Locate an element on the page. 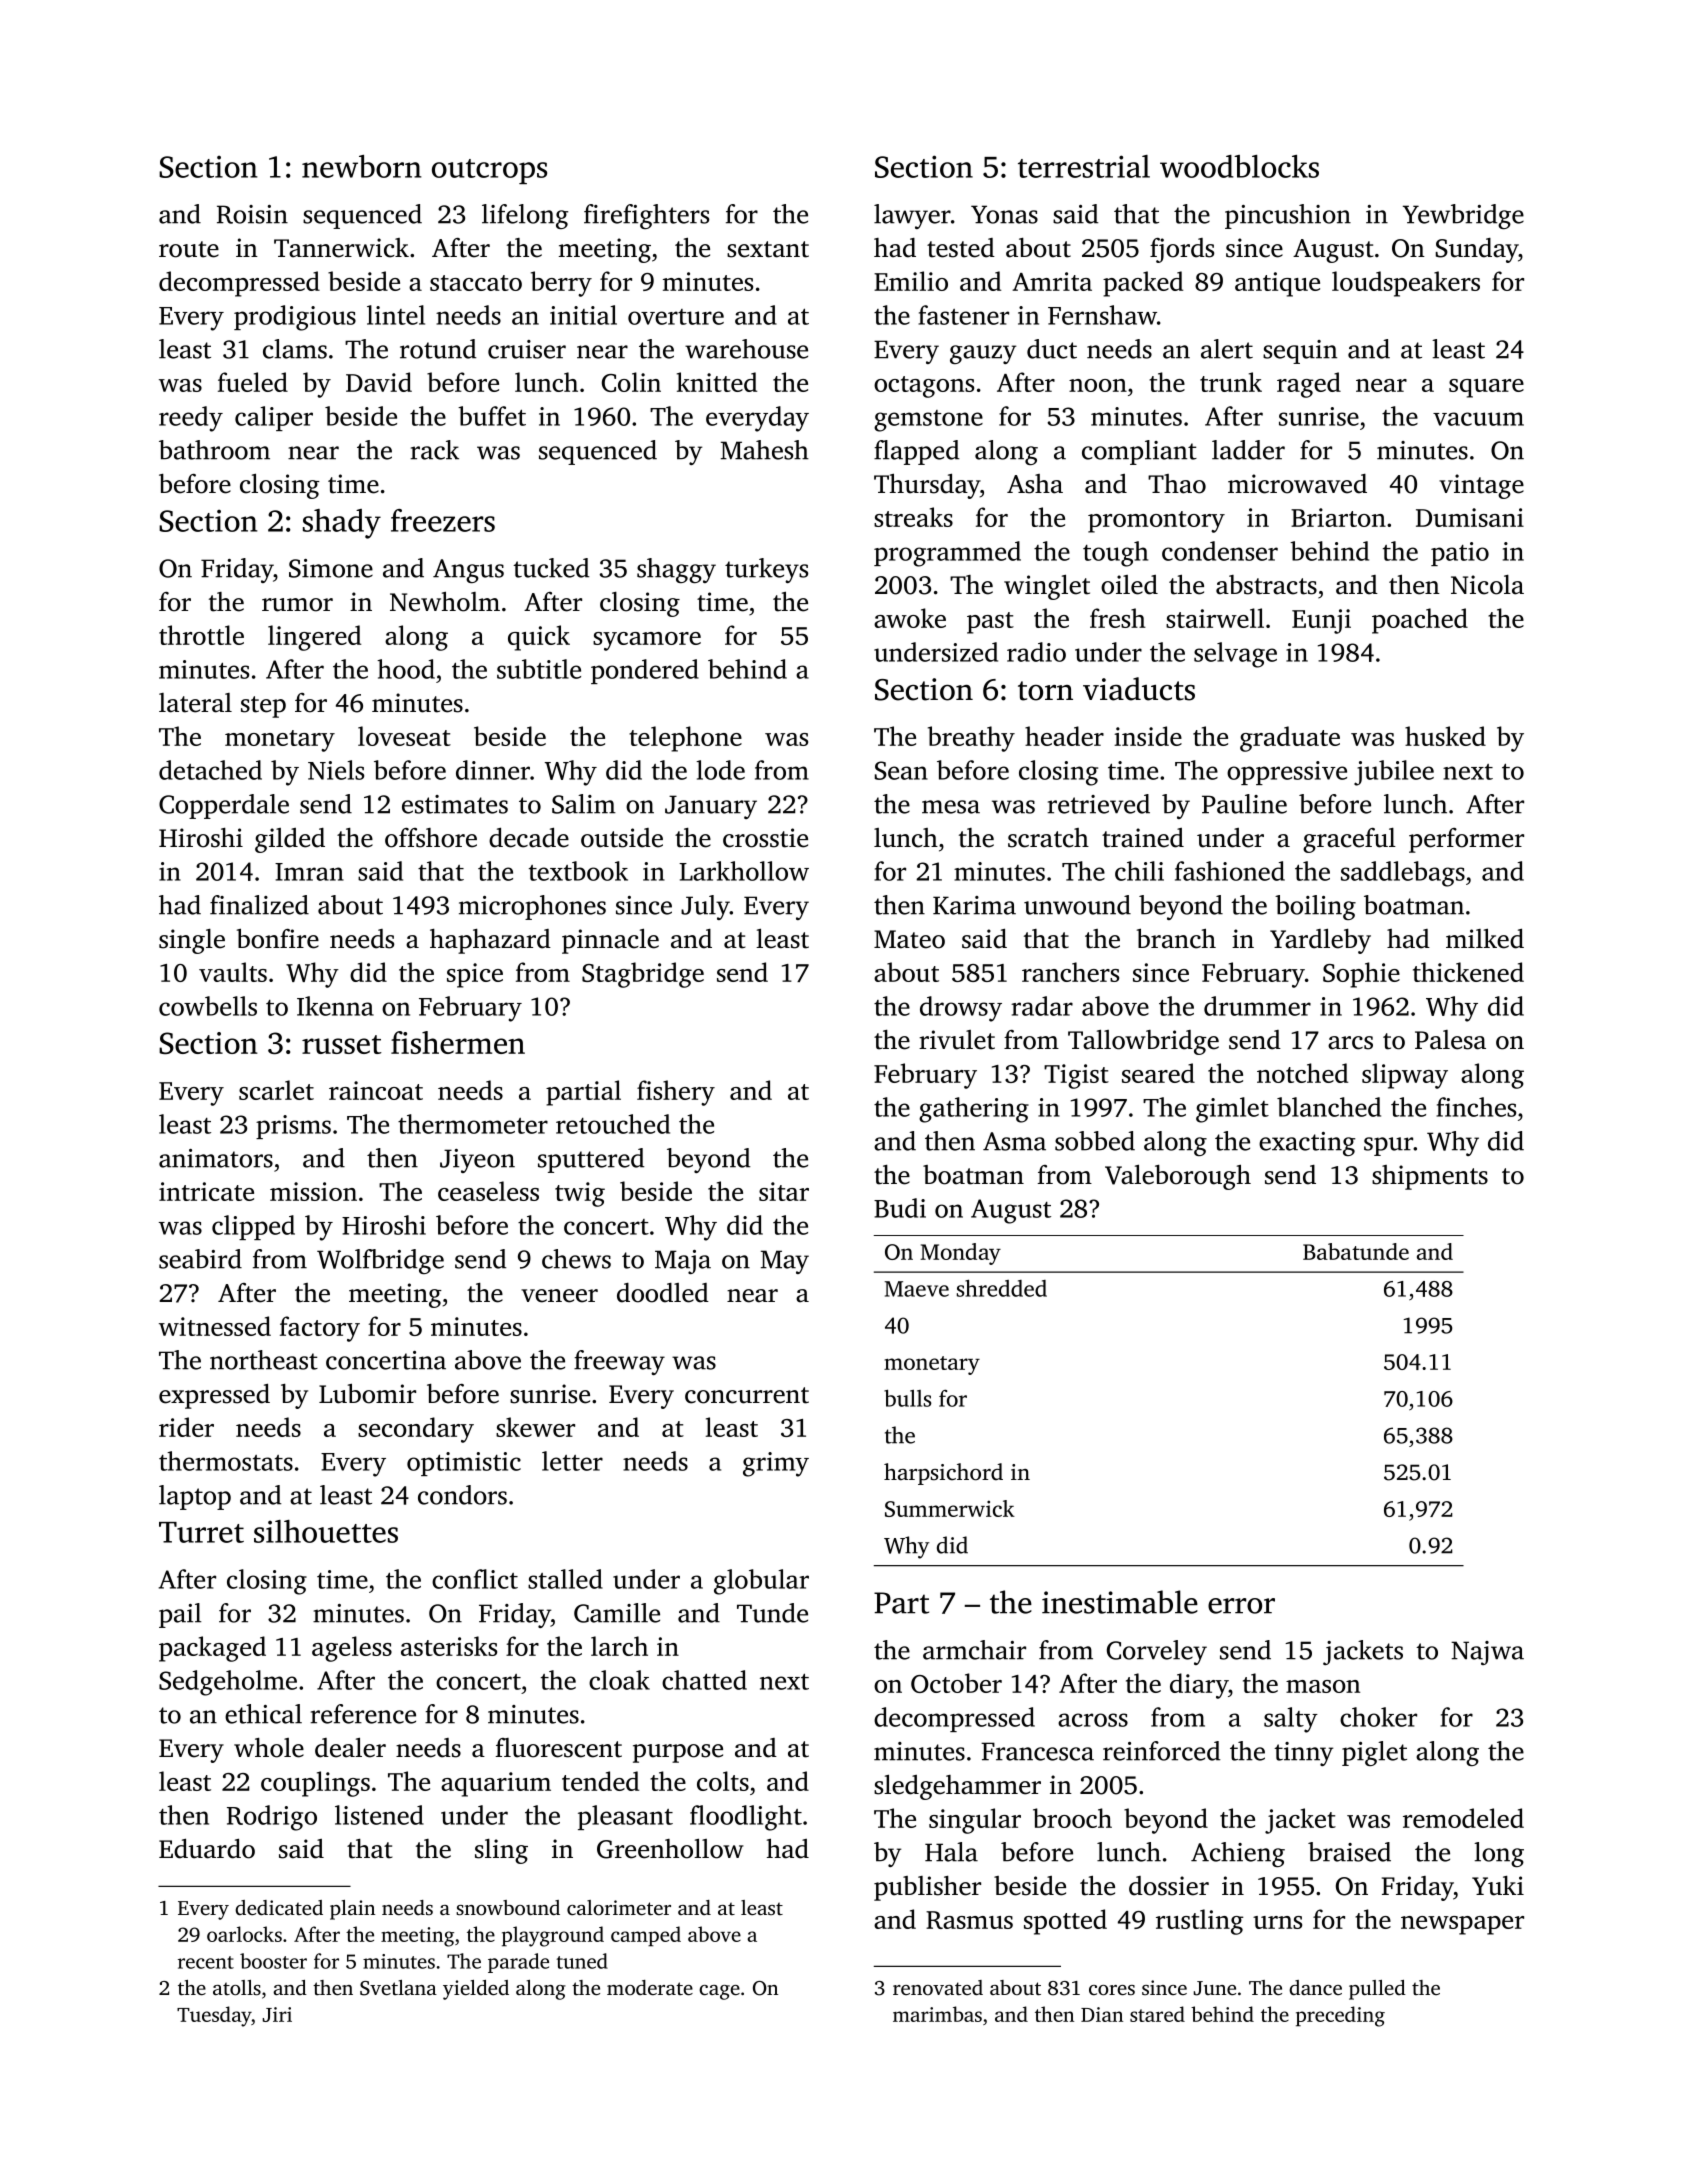 The height and width of the document is (2178, 1683). newborn is located at coordinates (362, 166).
